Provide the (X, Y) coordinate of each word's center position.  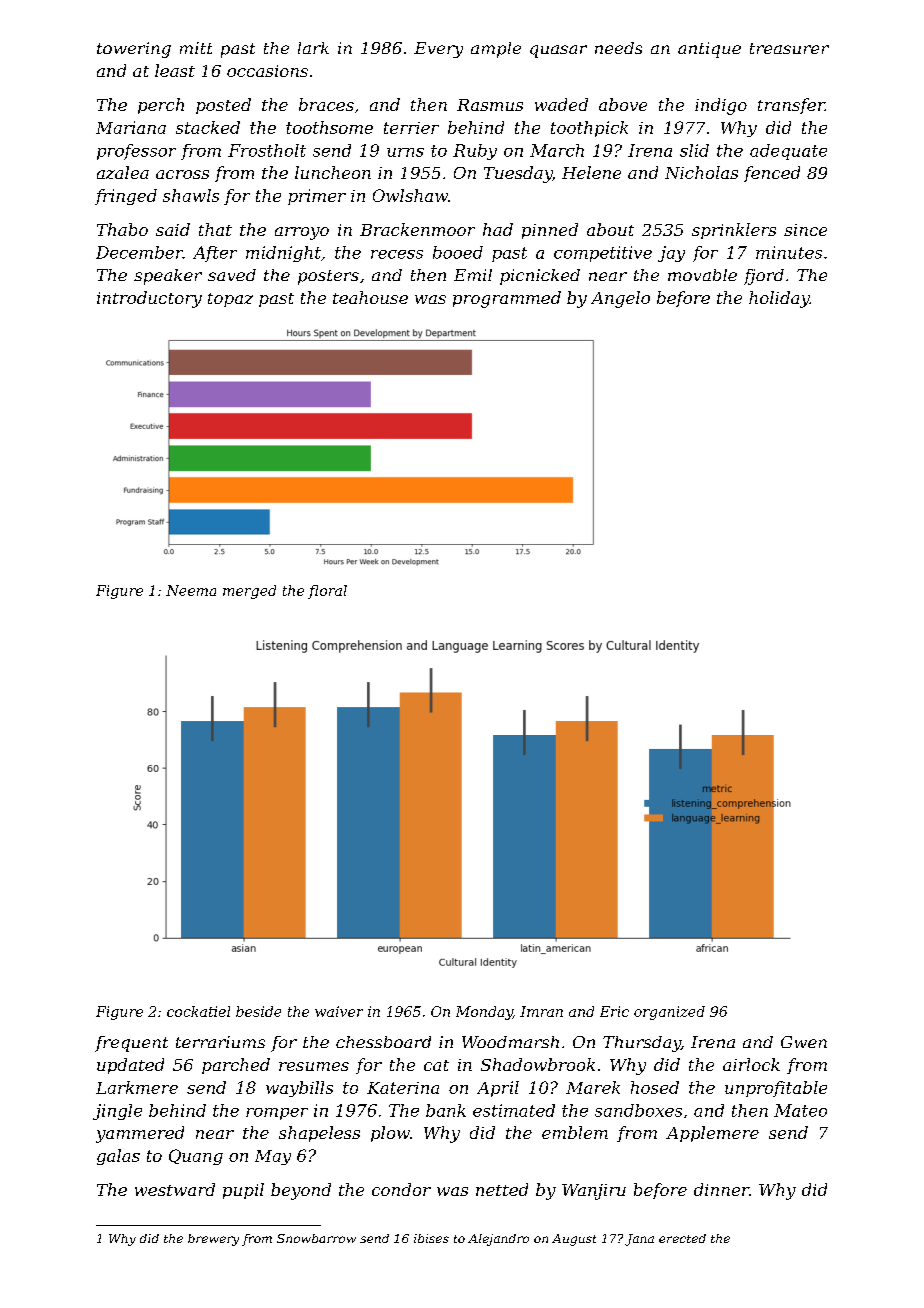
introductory (149, 299)
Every (438, 50)
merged (249, 592)
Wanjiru (594, 1192)
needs (618, 48)
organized (669, 1013)
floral (327, 592)
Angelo (620, 299)
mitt (196, 48)
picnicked (540, 277)
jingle (117, 1112)
